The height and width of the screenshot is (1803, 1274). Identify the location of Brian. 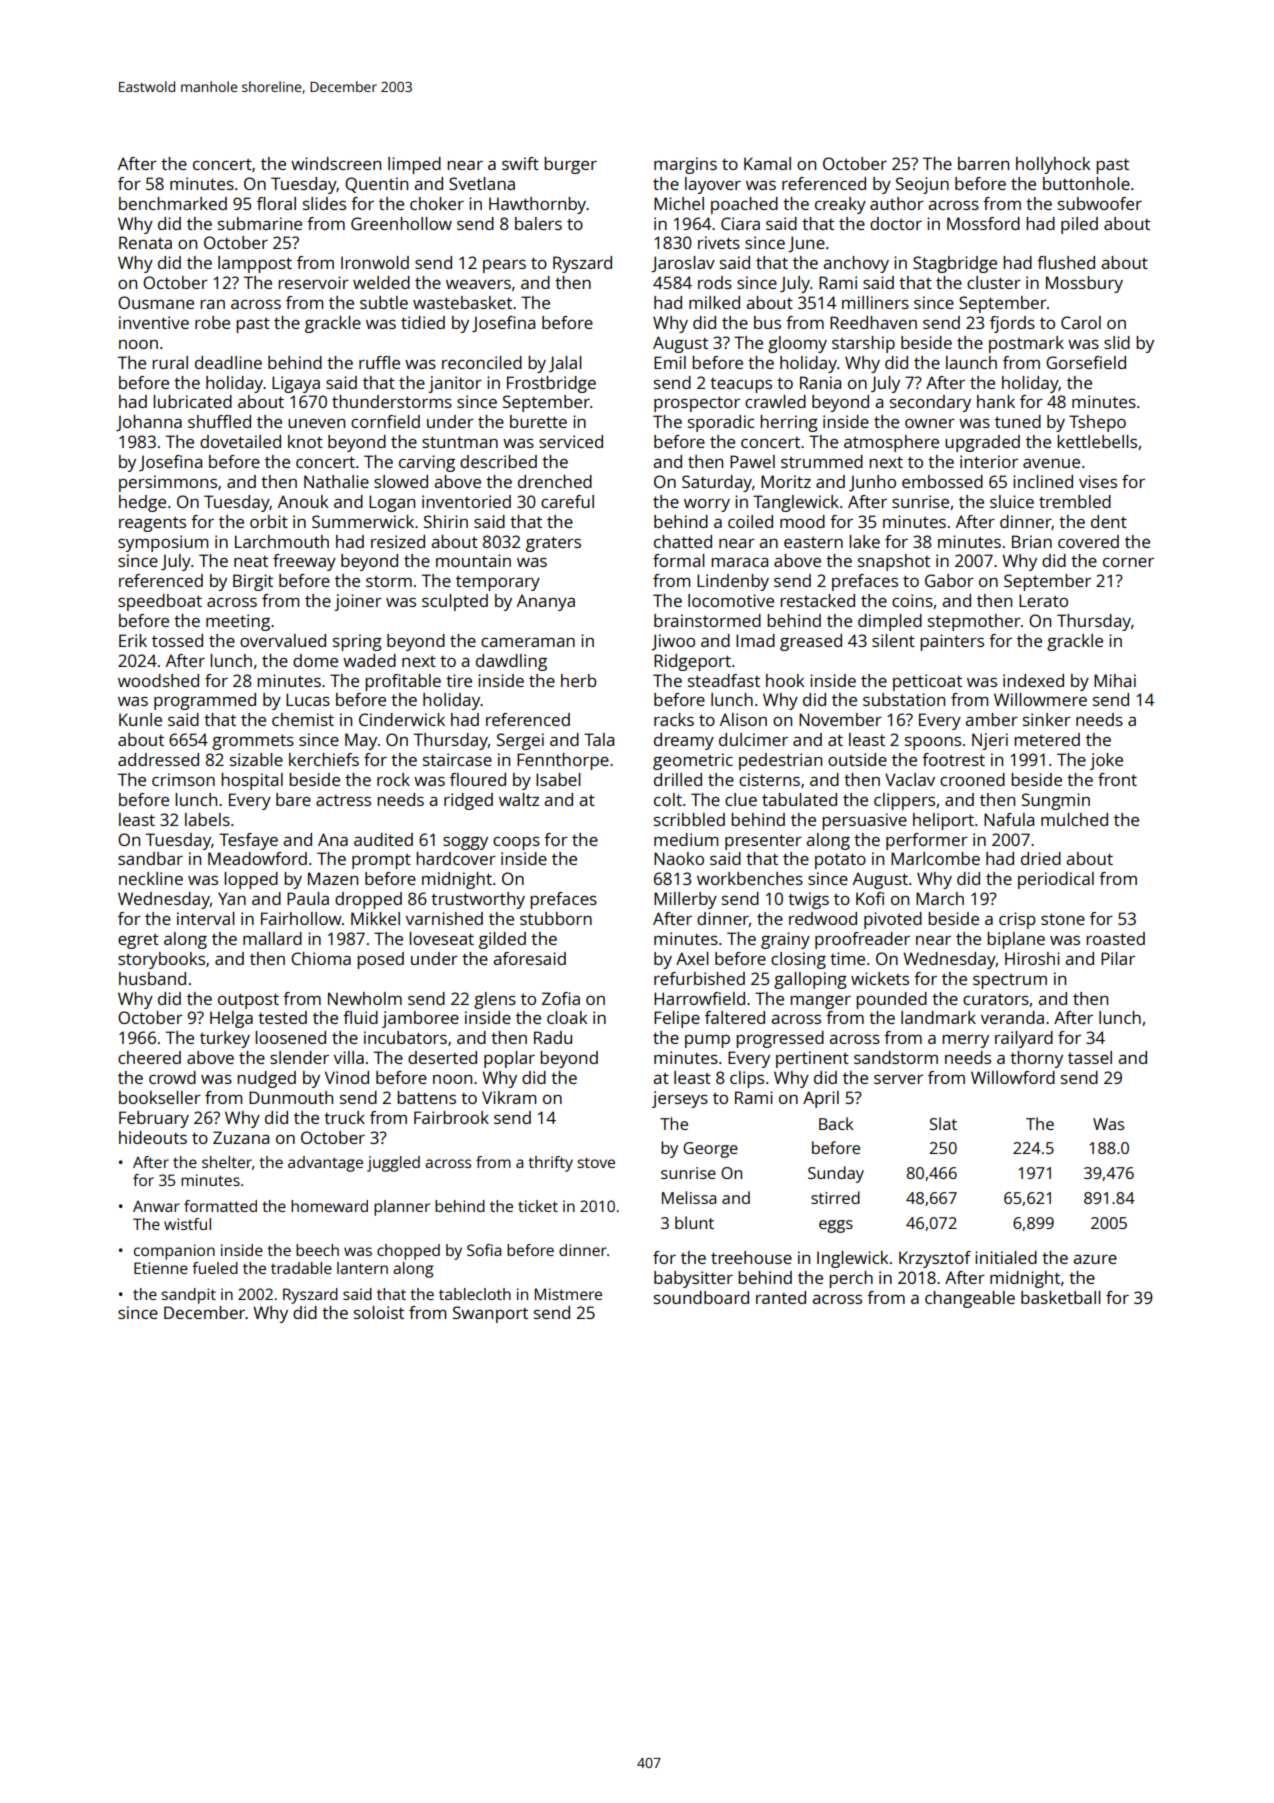
(1032, 541).
